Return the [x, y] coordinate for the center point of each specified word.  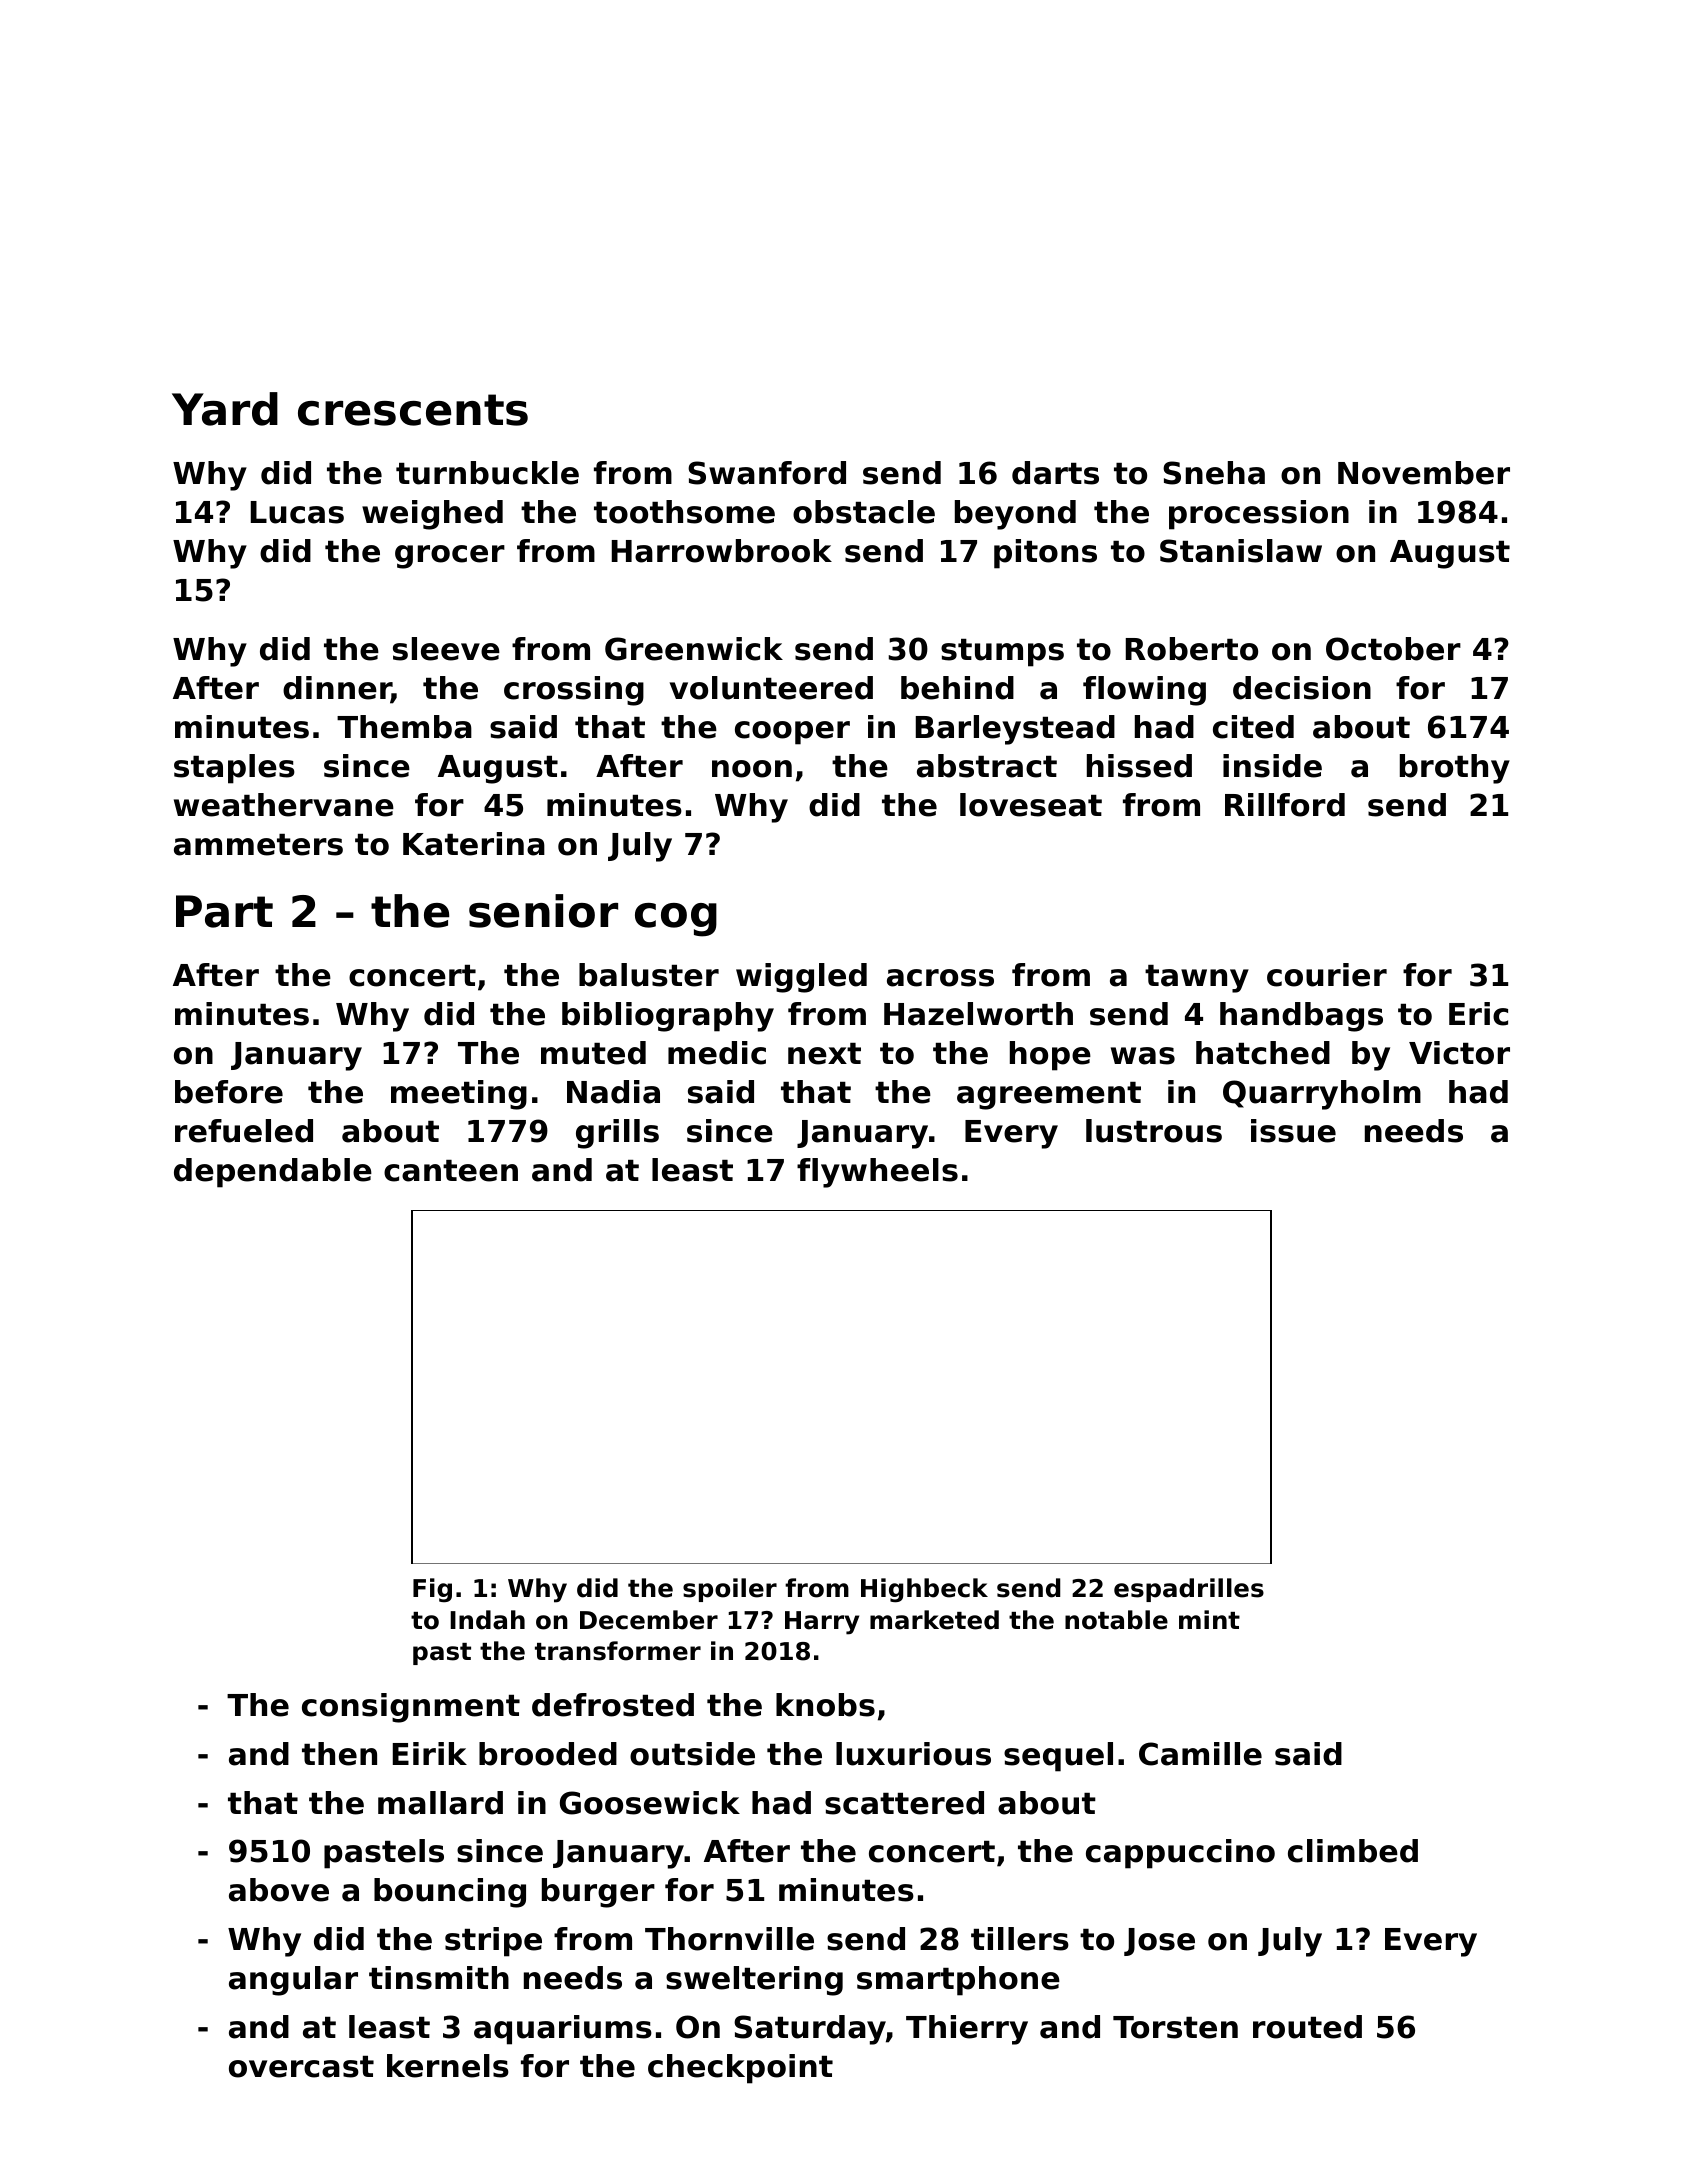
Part [224, 911]
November [1424, 473]
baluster [649, 975]
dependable [273, 1173]
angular [293, 1981]
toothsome [684, 512]
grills [617, 1134]
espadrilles [1189, 1590]
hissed [1139, 766]
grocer [450, 557]
